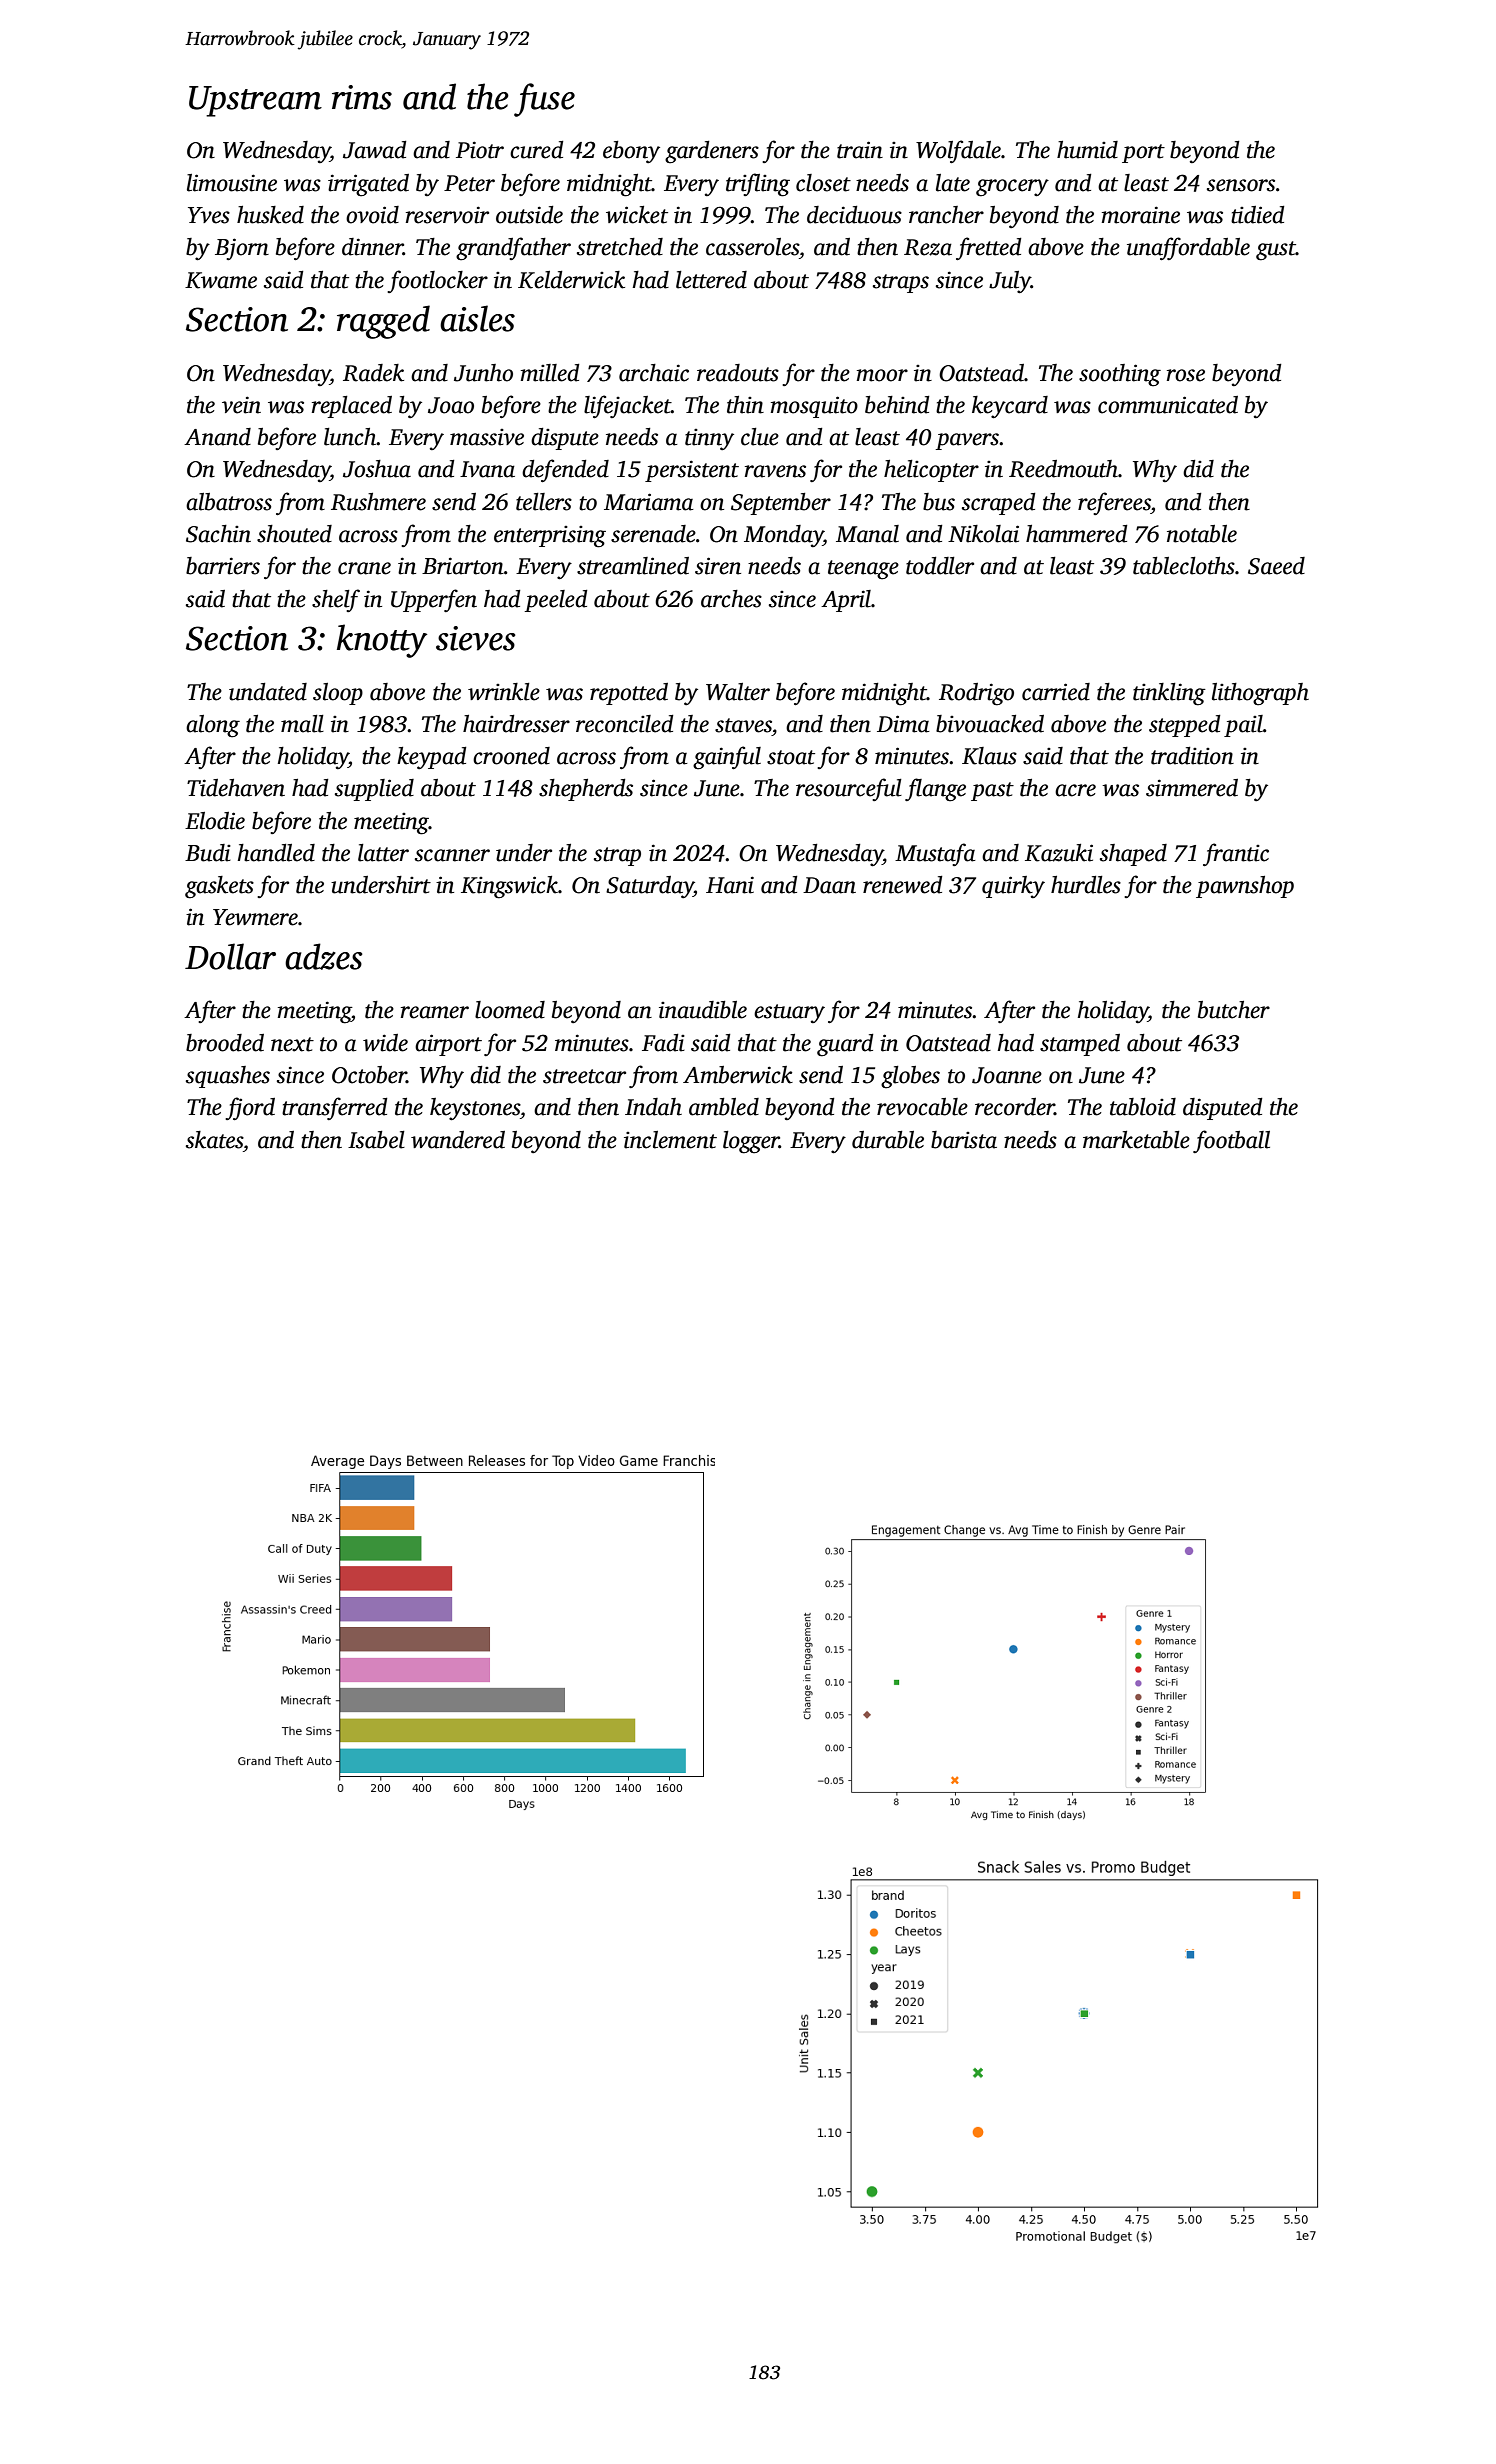  Describe the element at coordinates (1168, 405) in the image. I see `communicated` at that location.
